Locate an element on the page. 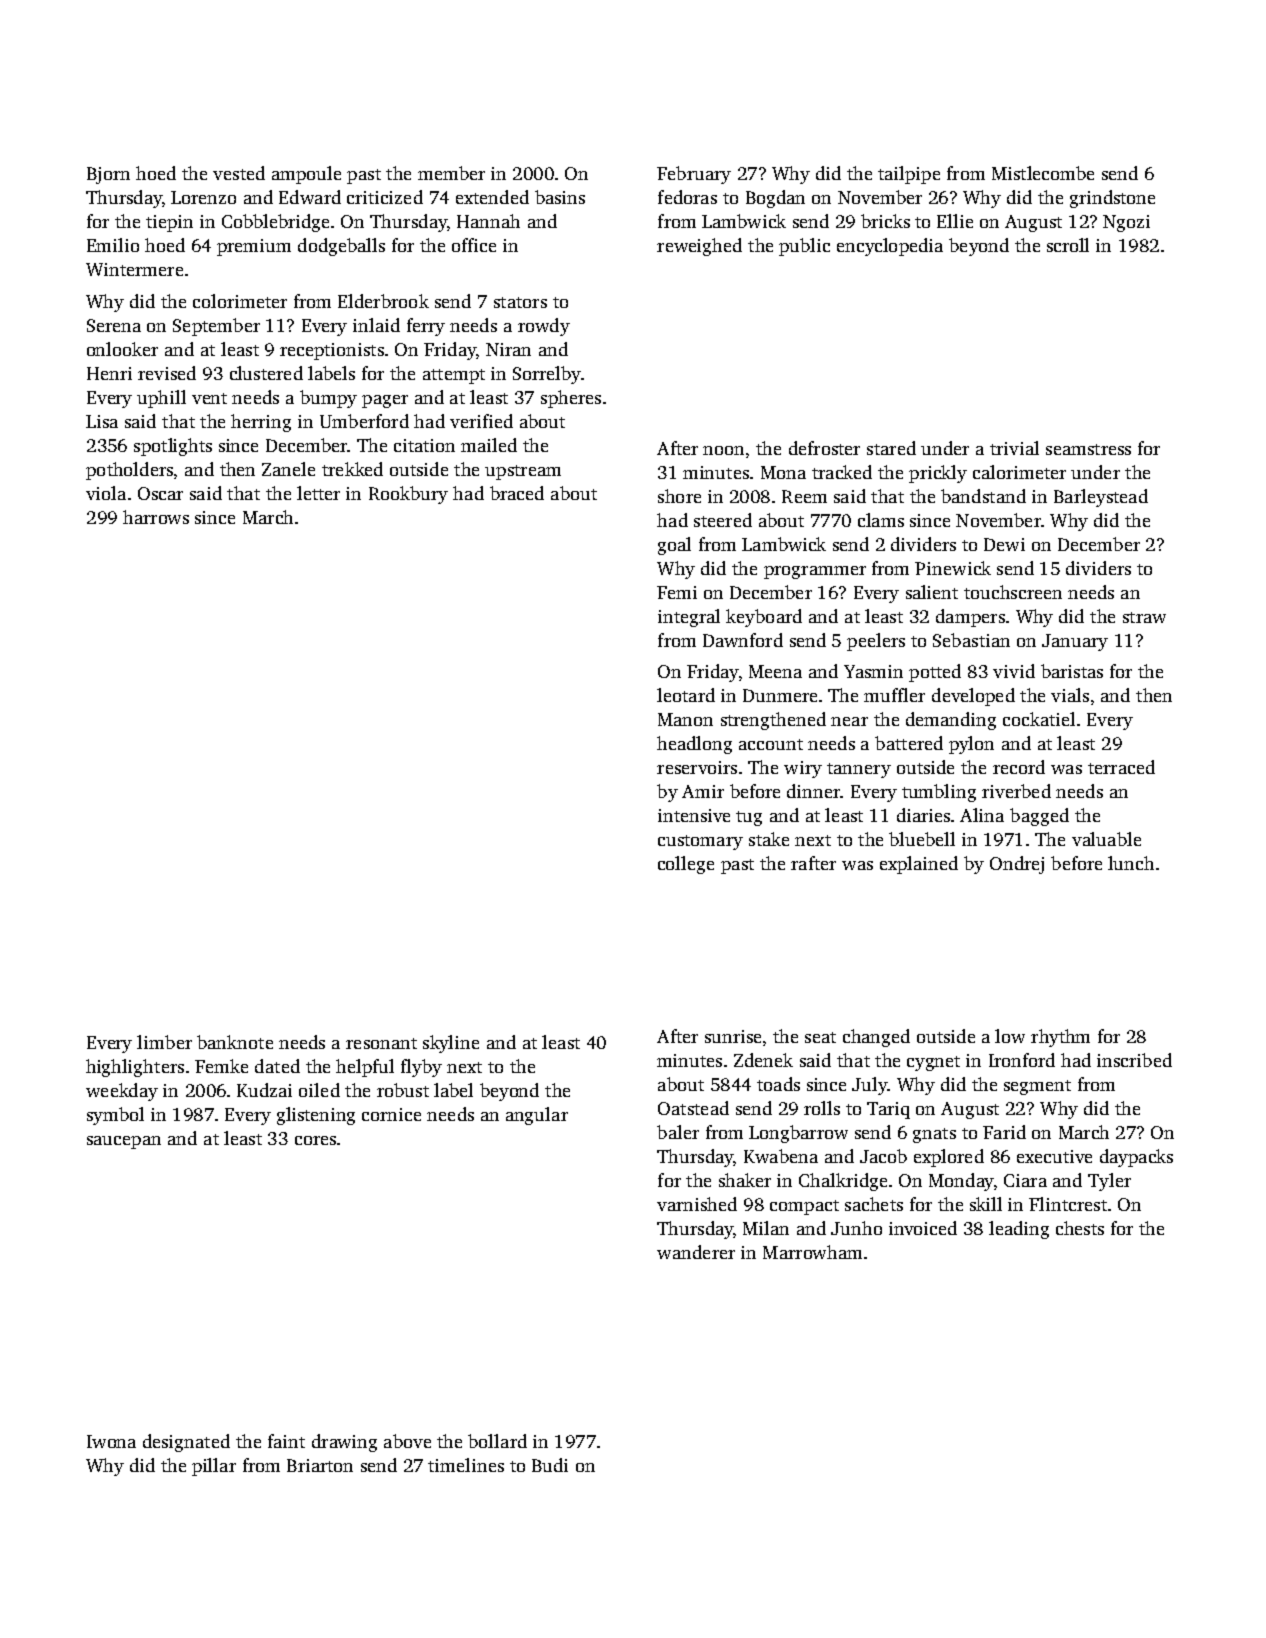  stators is located at coordinates (520, 302).
